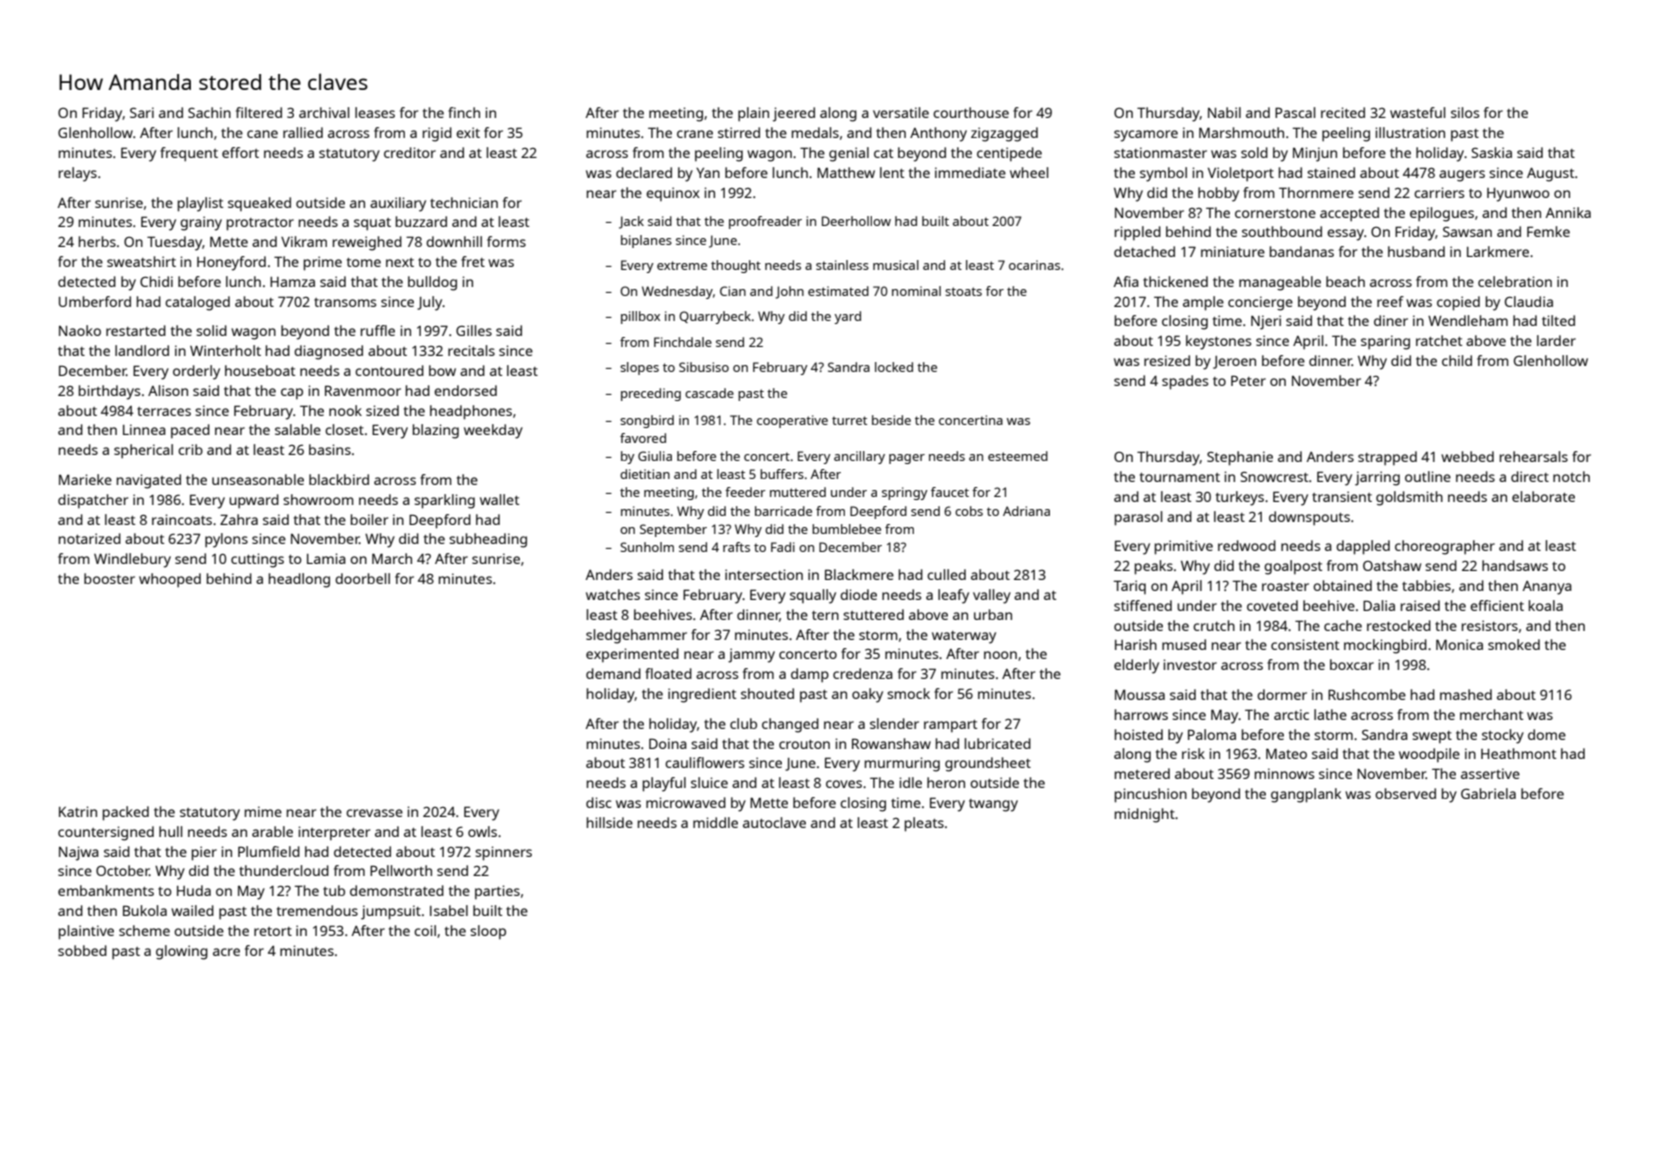 The image size is (1654, 1170). What do you see at coordinates (93, 501) in the page?
I see `dispatcher` at bounding box center [93, 501].
